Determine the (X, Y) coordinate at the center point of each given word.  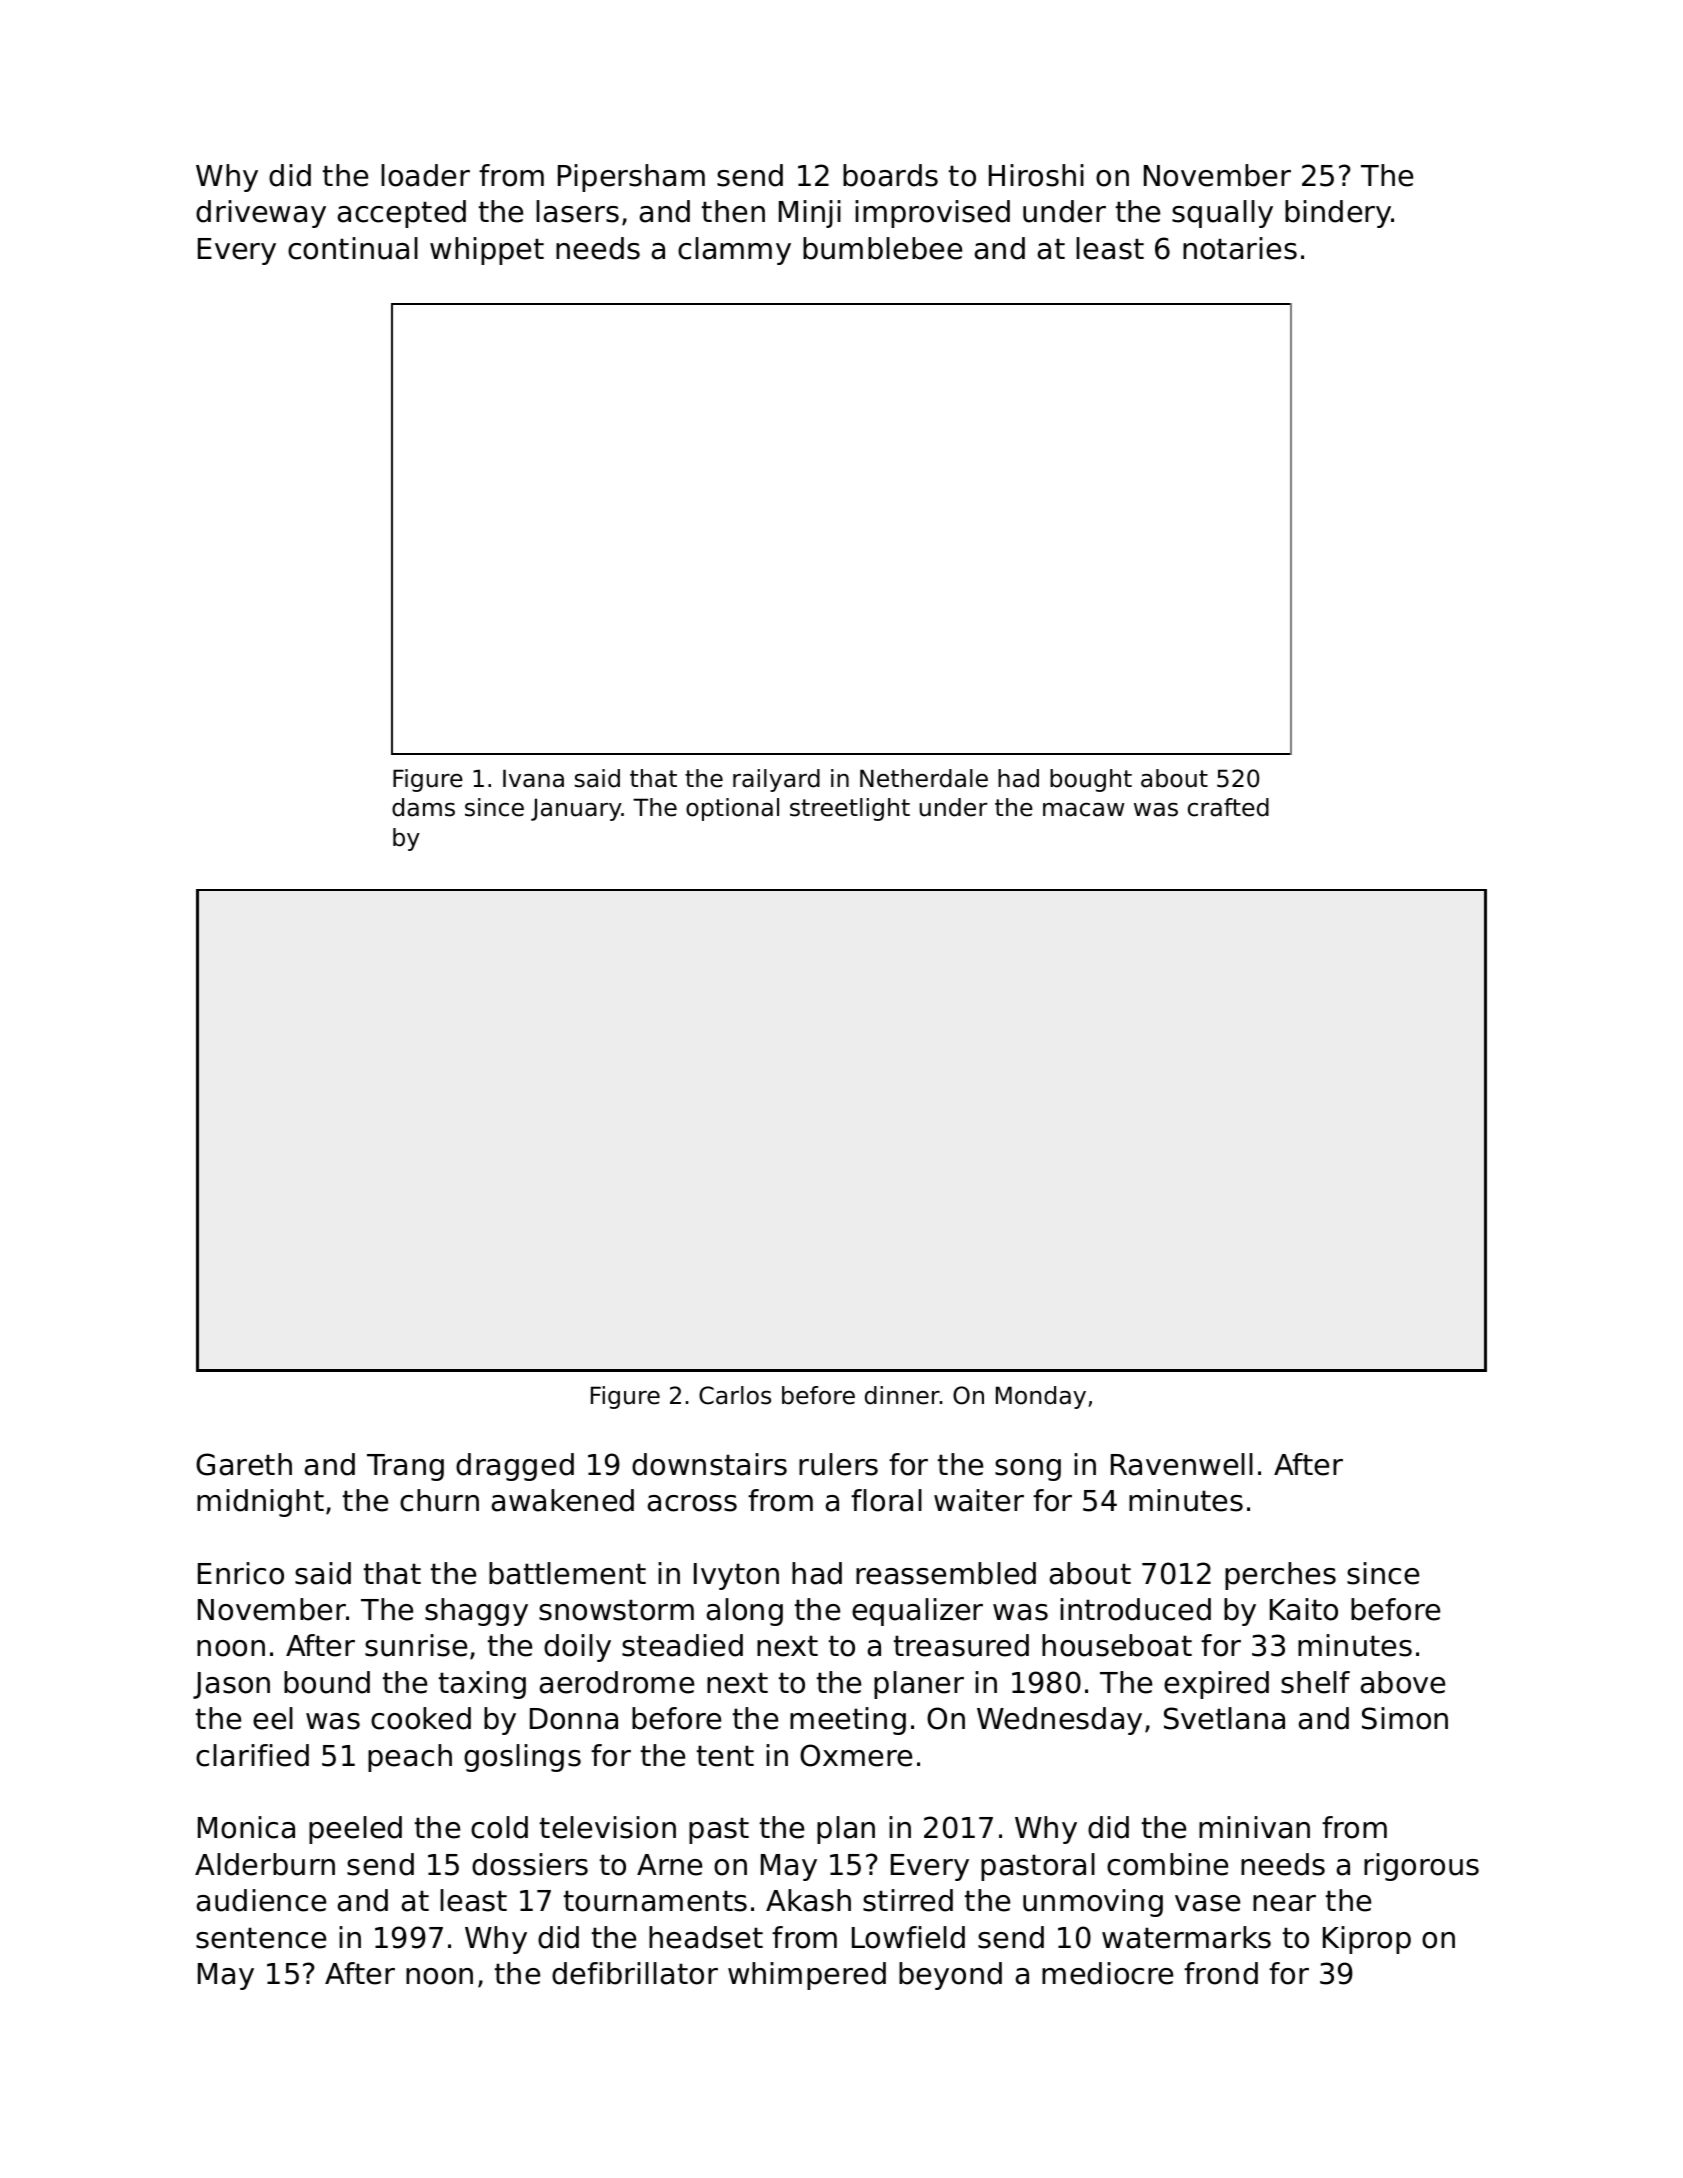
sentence (261, 1938)
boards (890, 175)
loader (425, 175)
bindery (1338, 214)
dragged (515, 1467)
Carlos (735, 1395)
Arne (669, 1865)
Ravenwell (1182, 1464)
